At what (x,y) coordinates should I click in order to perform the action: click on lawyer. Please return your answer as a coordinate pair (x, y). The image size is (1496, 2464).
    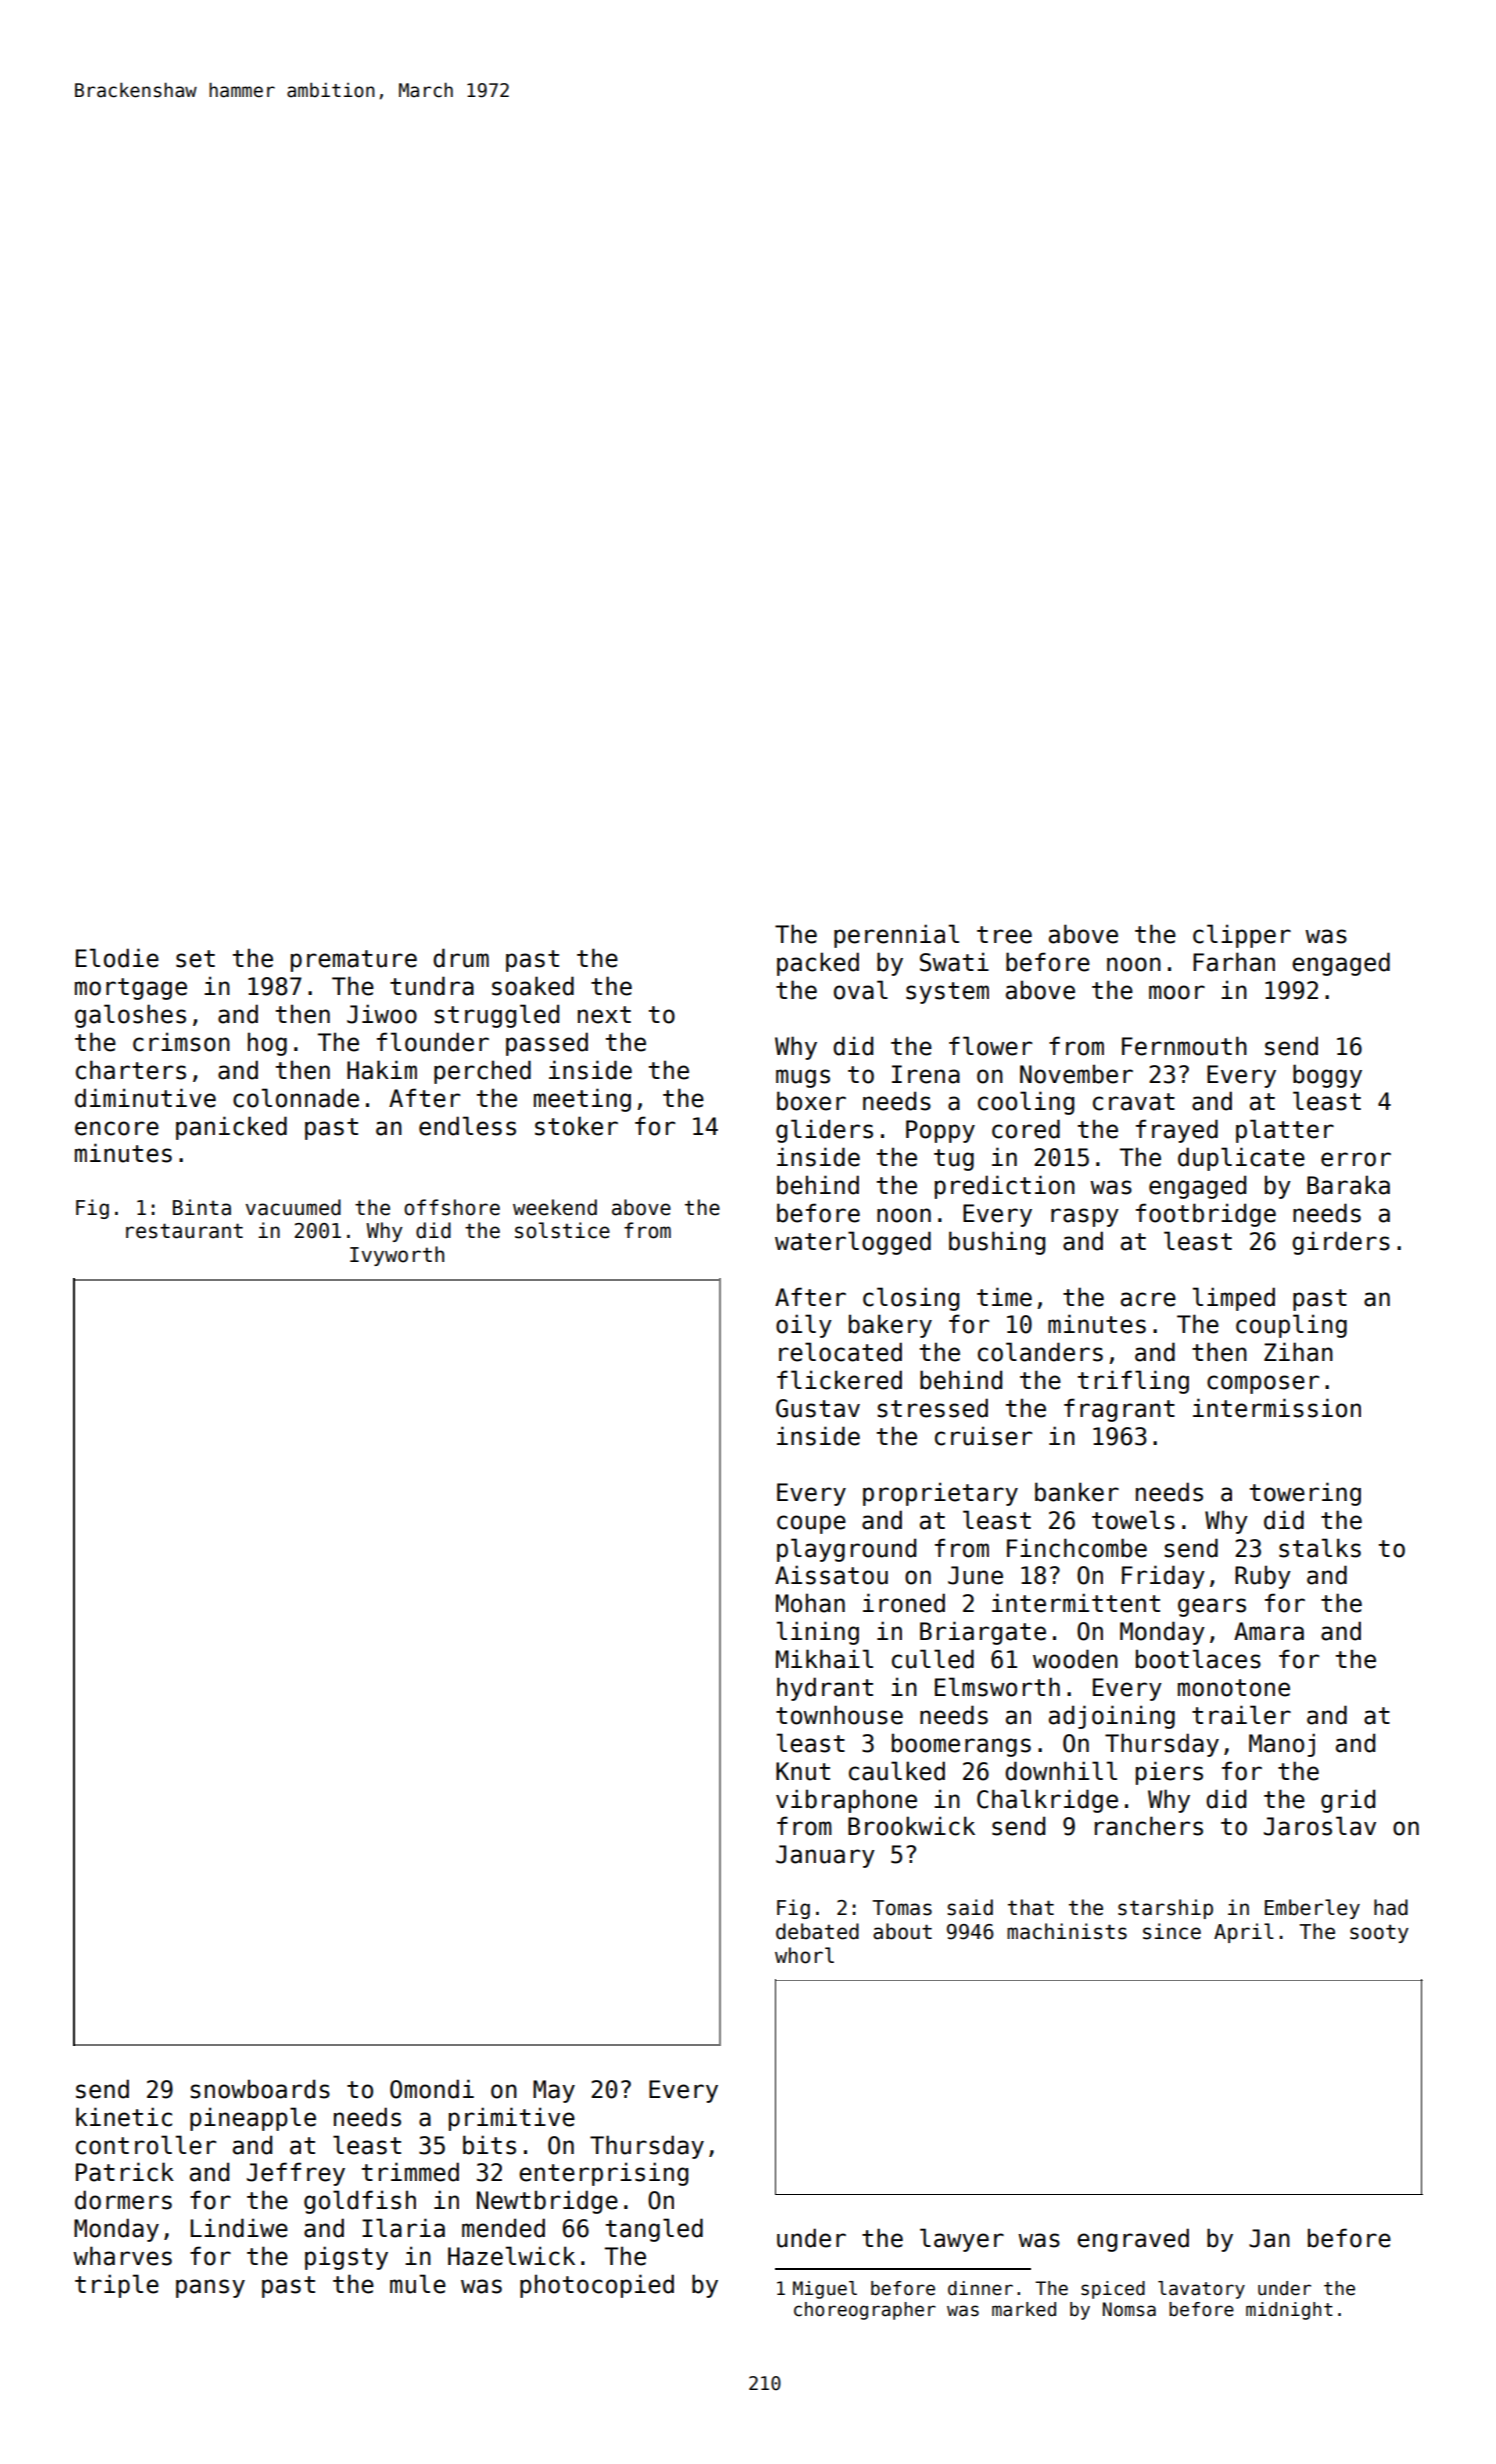
    Looking at the image, I should click on (962, 2240).
